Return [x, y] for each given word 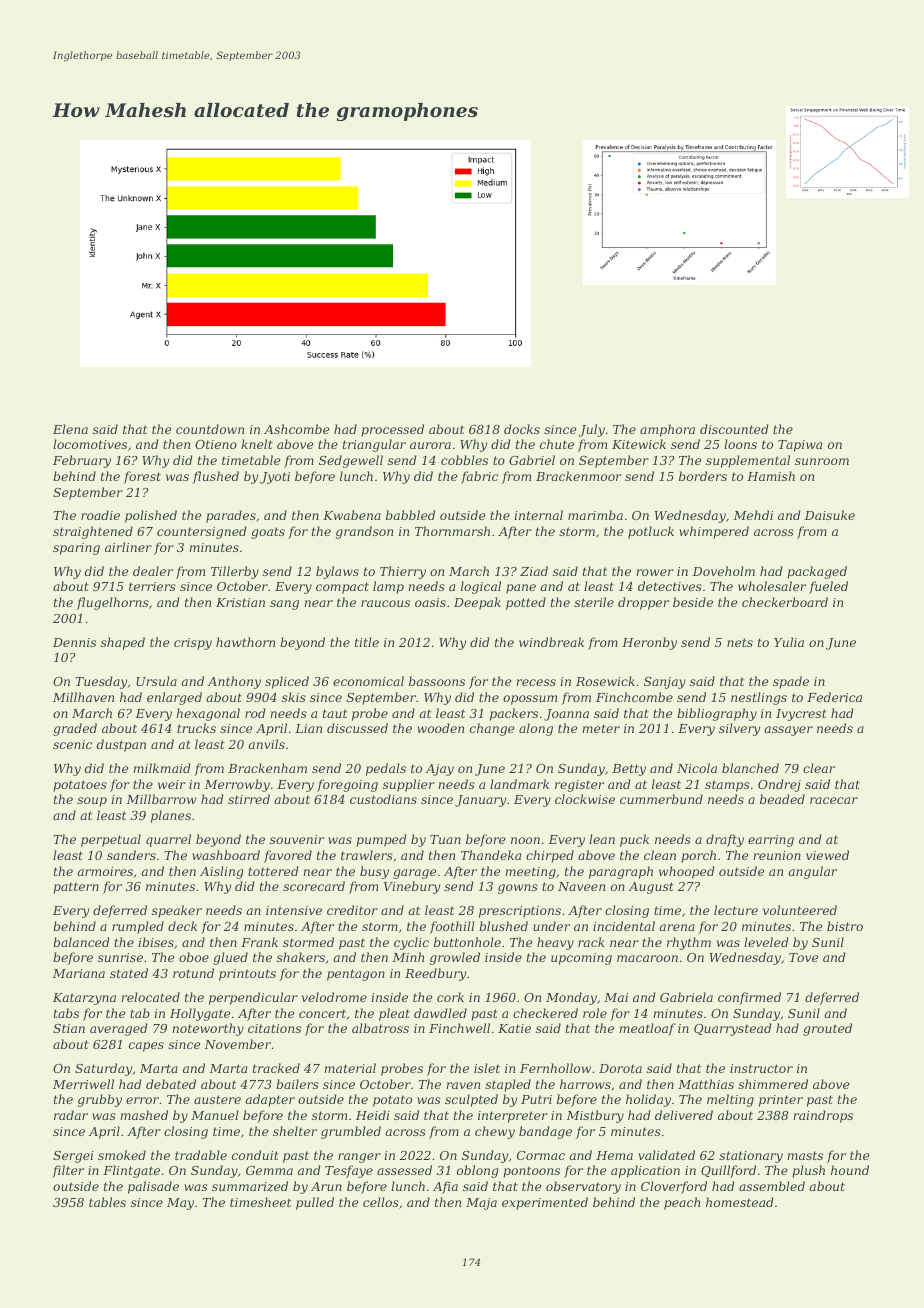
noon [525, 840]
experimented [545, 1203]
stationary [751, 1157]
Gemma [269, 1170]
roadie [100, 515]
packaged [817, 572]
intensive [294, 910]
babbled [410, 515]
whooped [687, 872]
